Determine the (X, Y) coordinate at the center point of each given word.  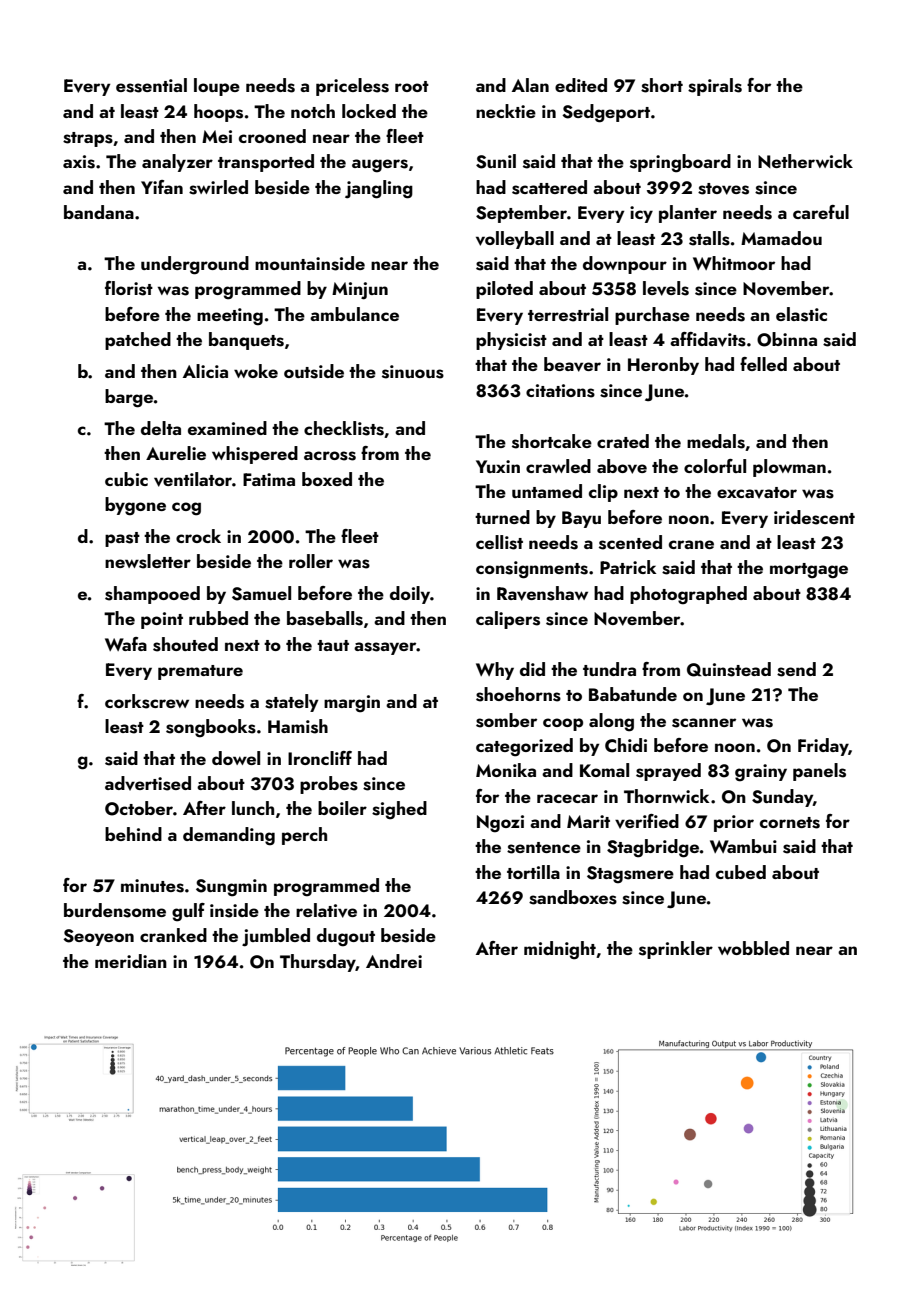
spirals (715, 87)
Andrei (394, 961)
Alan (530, 85)
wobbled (753, 948)
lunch (253, 808)
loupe (217, 87)
